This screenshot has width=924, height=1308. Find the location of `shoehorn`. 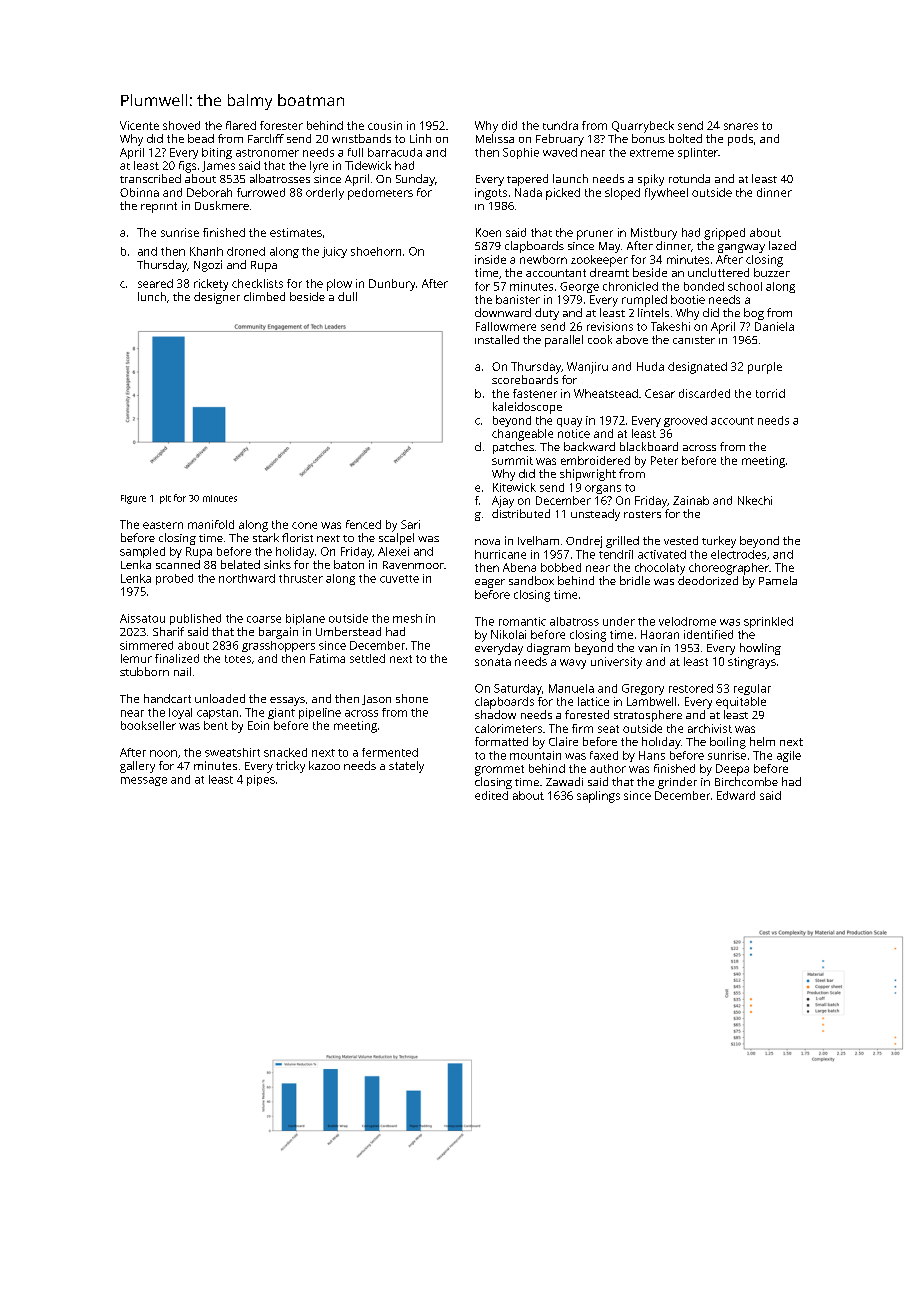

shoehorn is located at coordinates (376, 251).
